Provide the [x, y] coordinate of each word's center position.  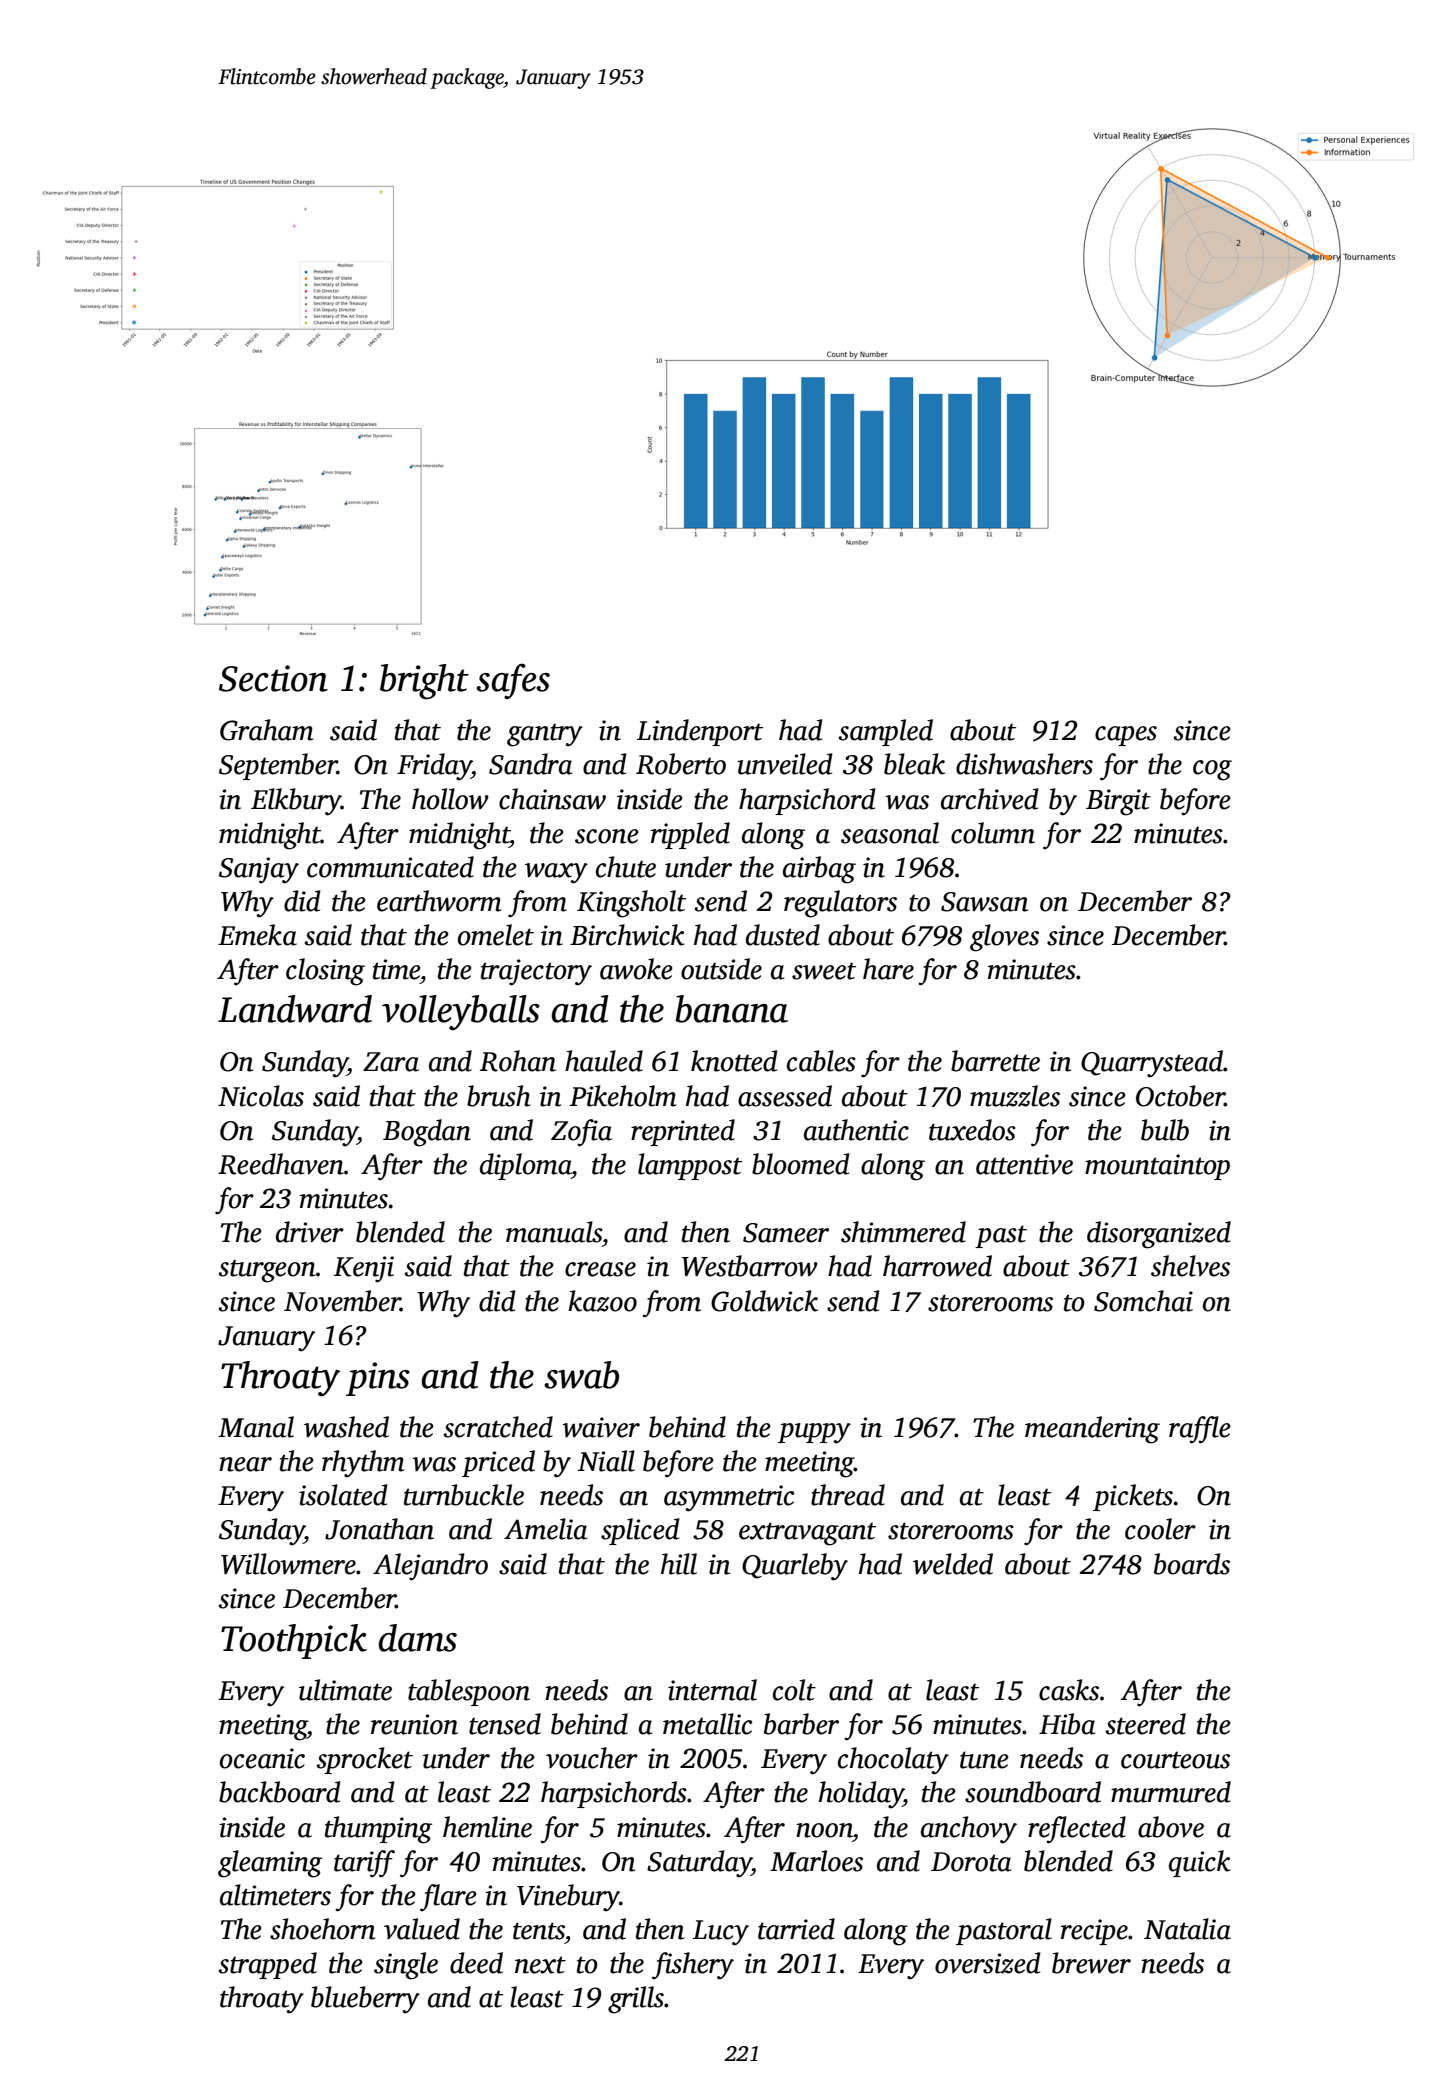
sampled [885, 732]
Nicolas [261, 1096]
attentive [1024, 1164]
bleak [914, 764]
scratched [498, 1427]
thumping [378, 1830]
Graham [267, 730]
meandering [1092, 1430]
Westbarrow [750, 1266]
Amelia [545, 1529]
